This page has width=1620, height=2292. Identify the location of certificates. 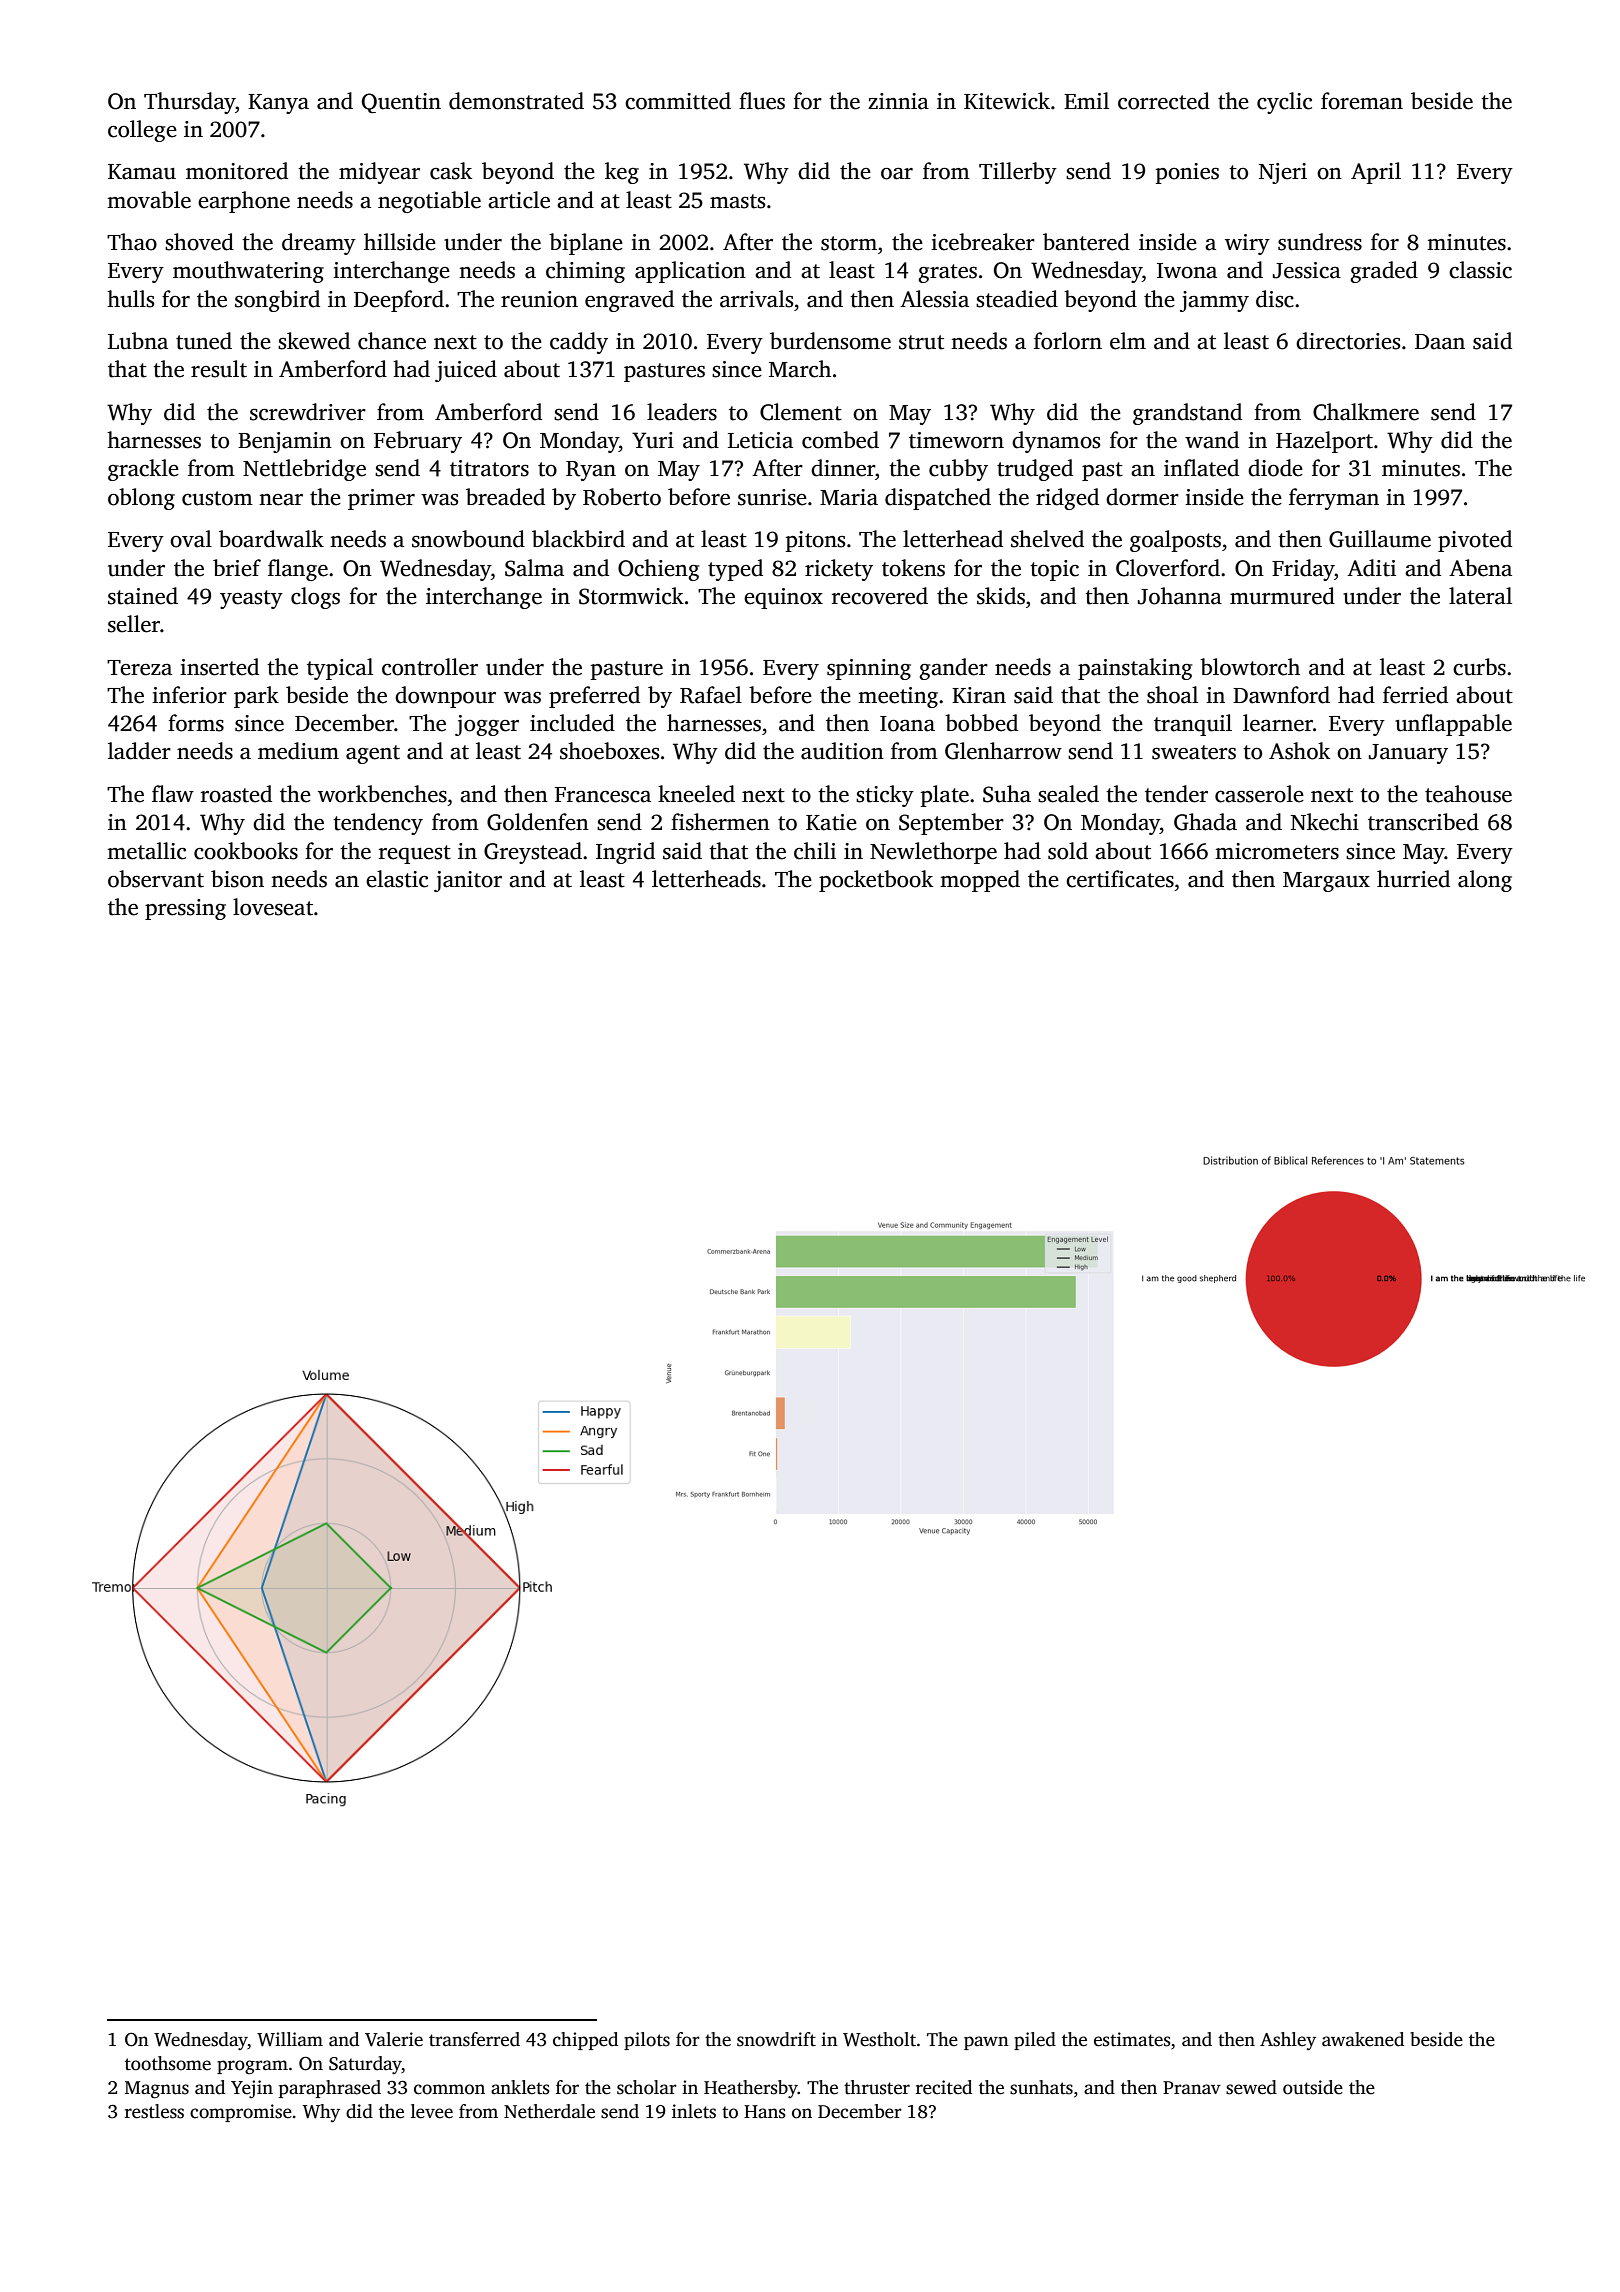
(1120, 879).
